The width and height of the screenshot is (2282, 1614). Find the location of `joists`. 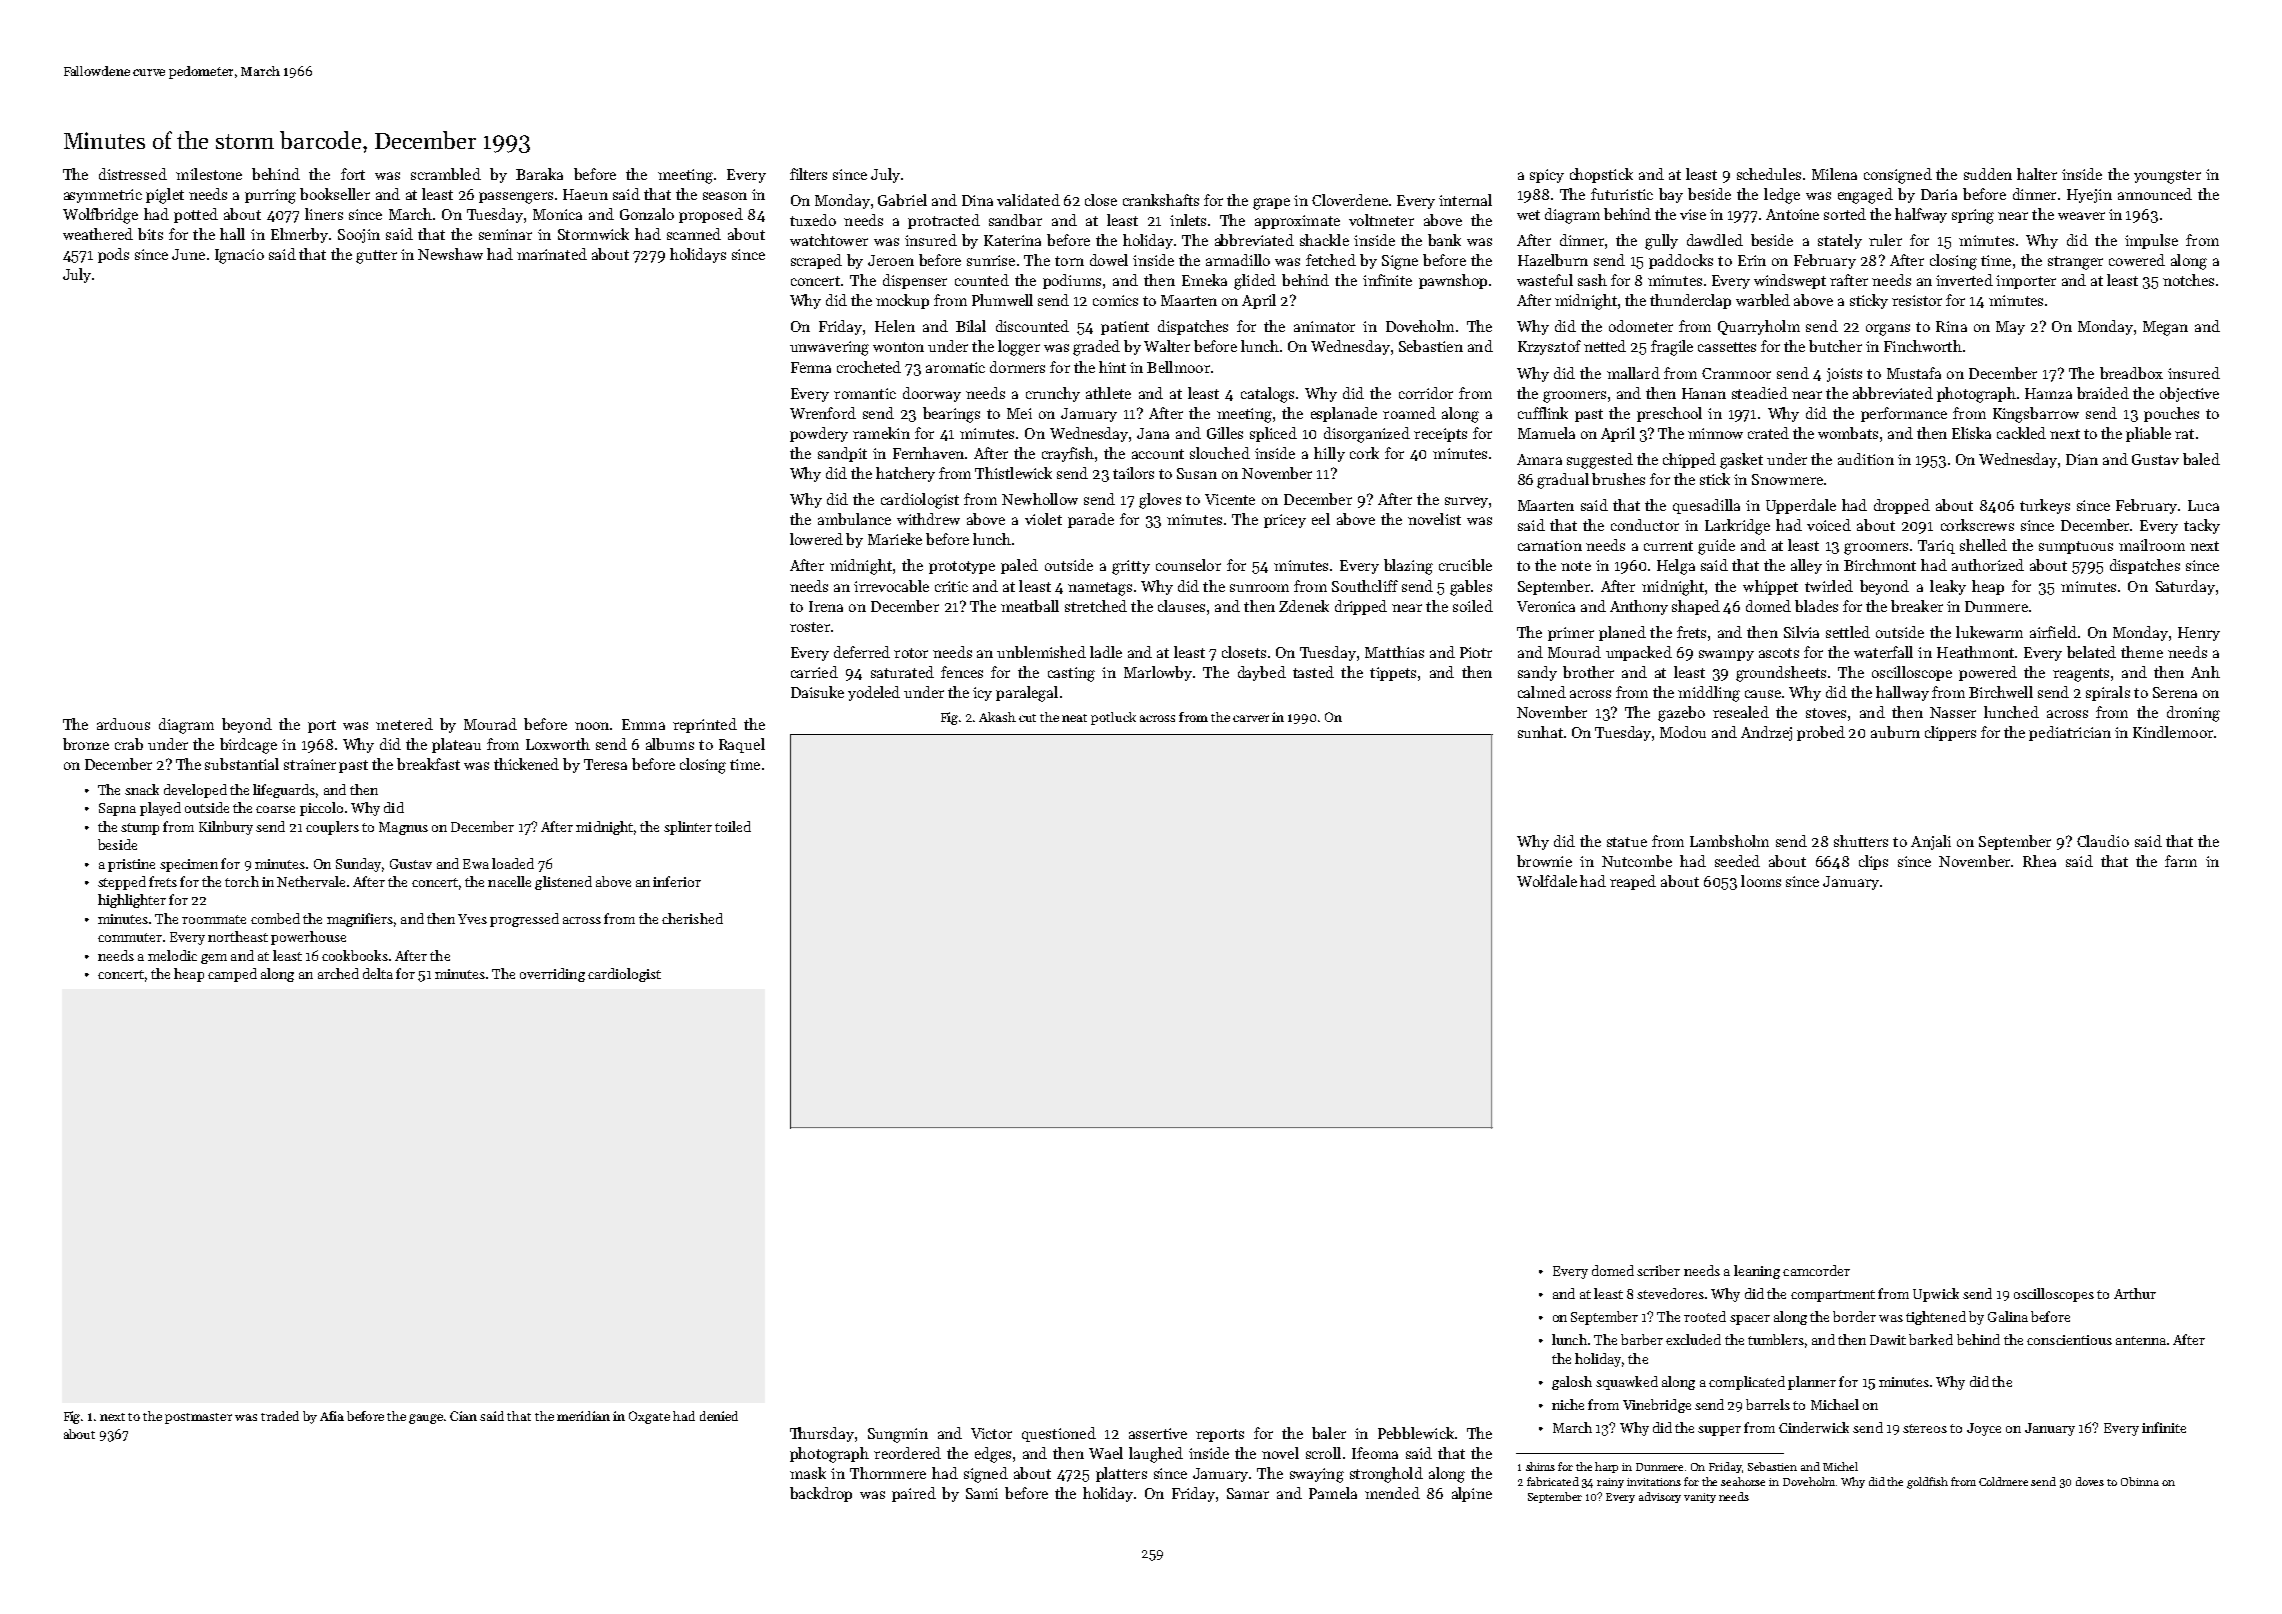

joists is located at coordinates (1844, 375).
